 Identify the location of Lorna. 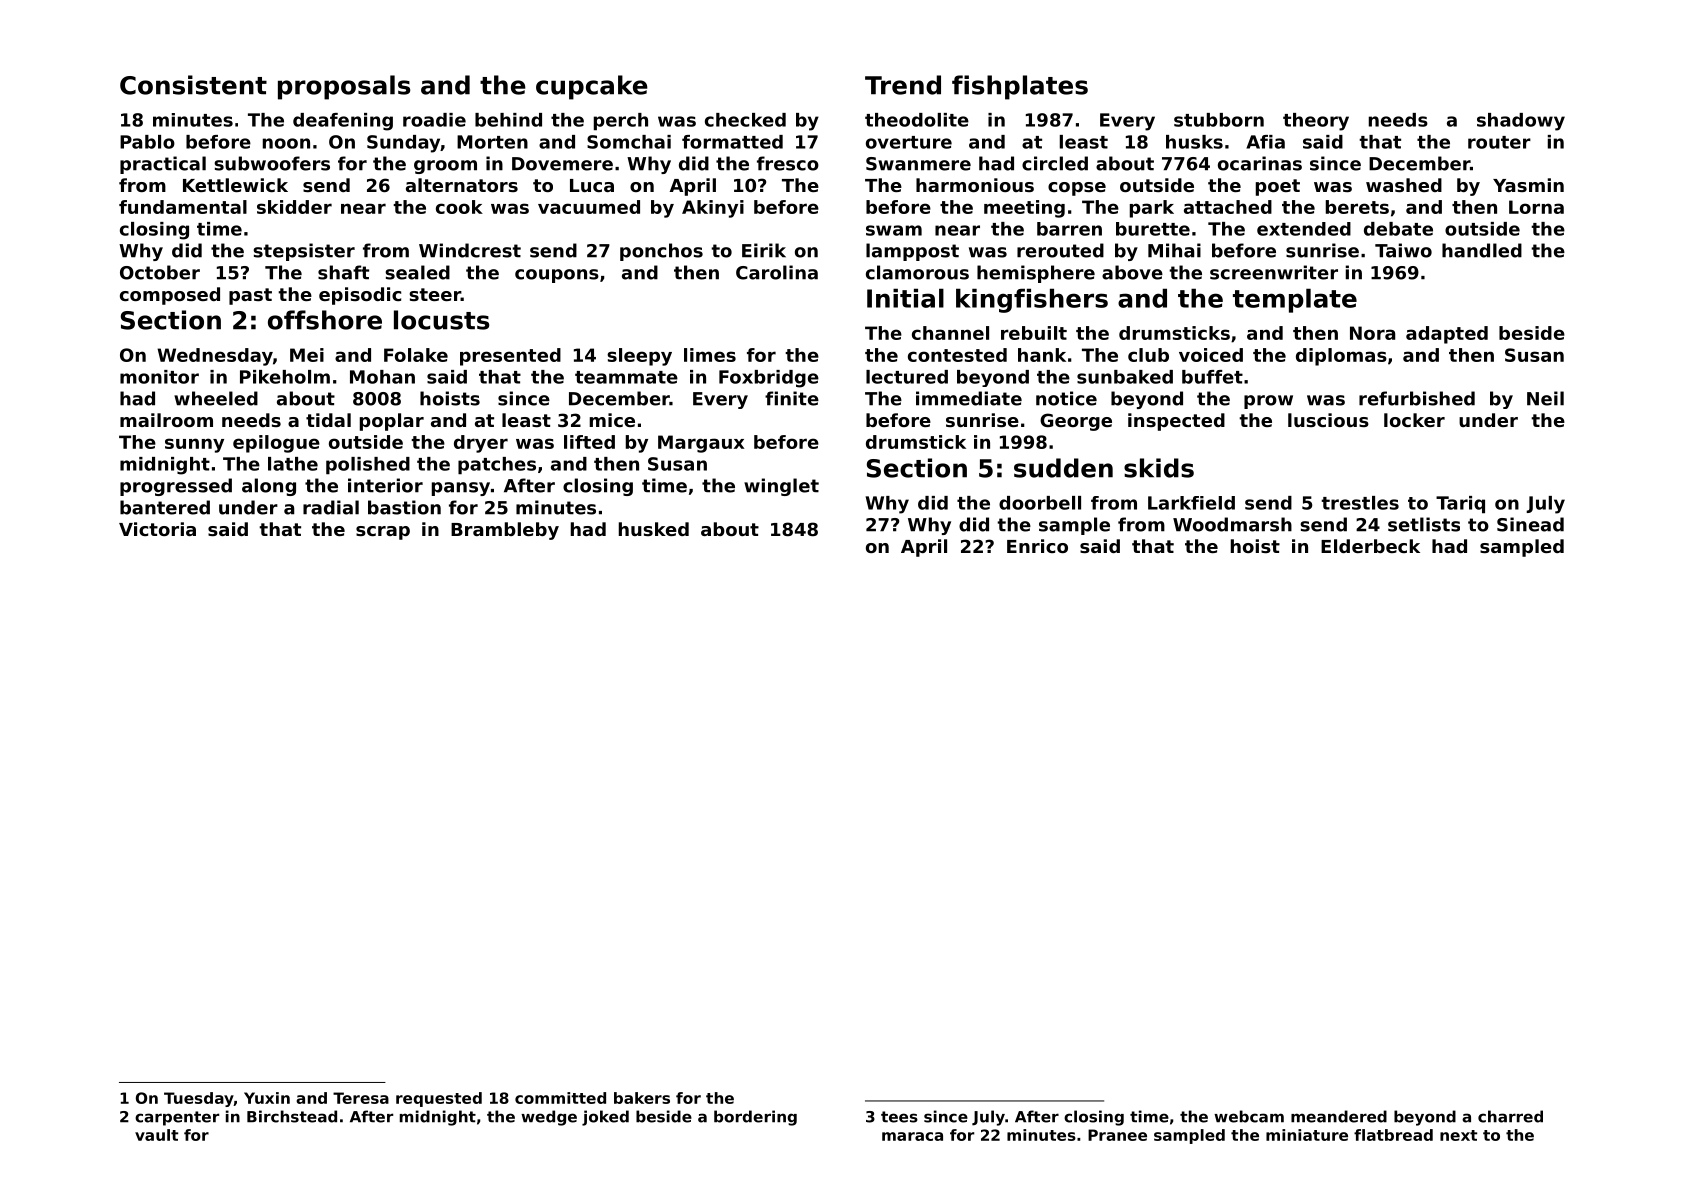
(1536, 207).
